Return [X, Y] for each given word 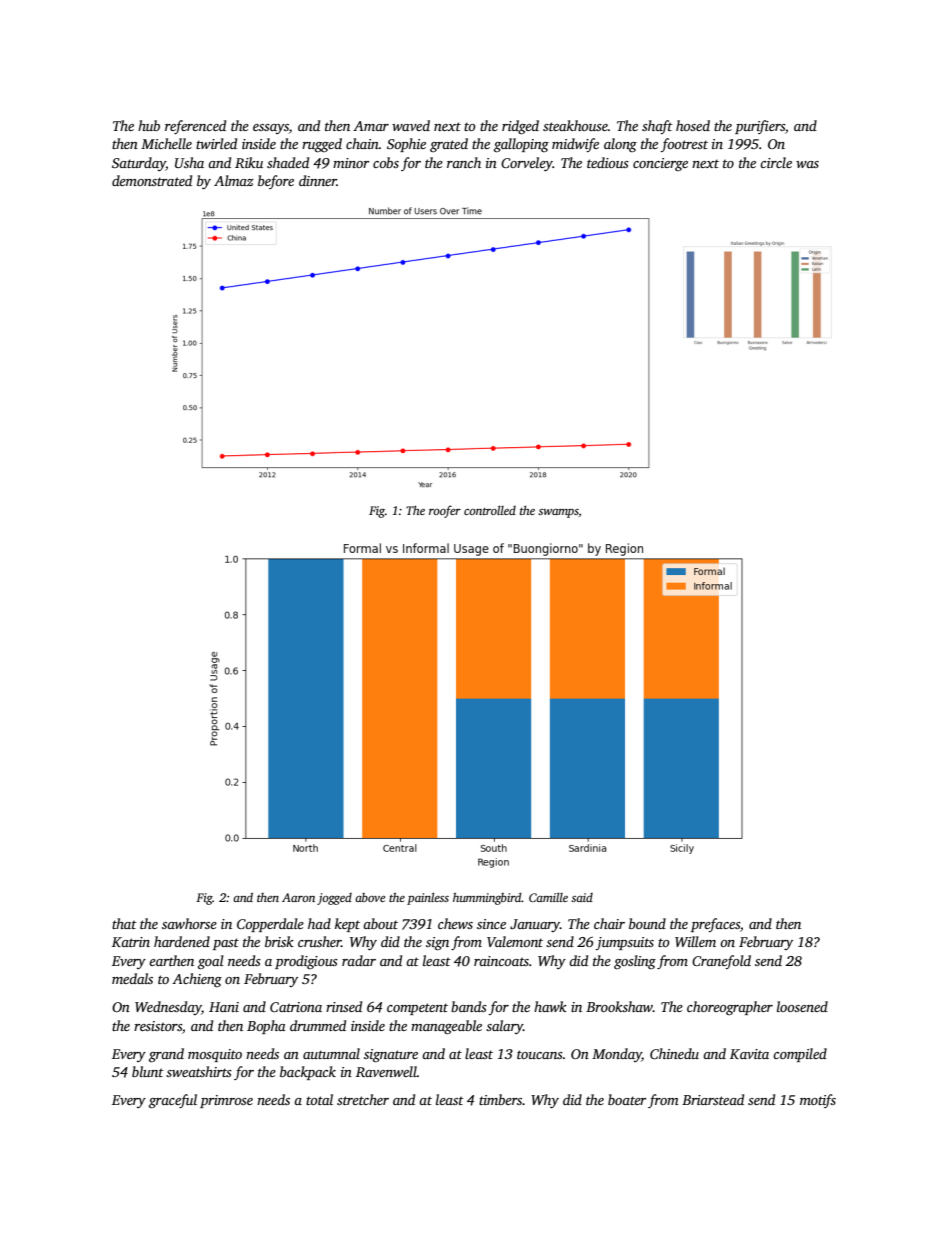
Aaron [298, 897]
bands [469, 1006]
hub [149, 125]
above [370, 897]
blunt [148, 1071]
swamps [558, 513]
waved [411, 125]
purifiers [760, 127]
